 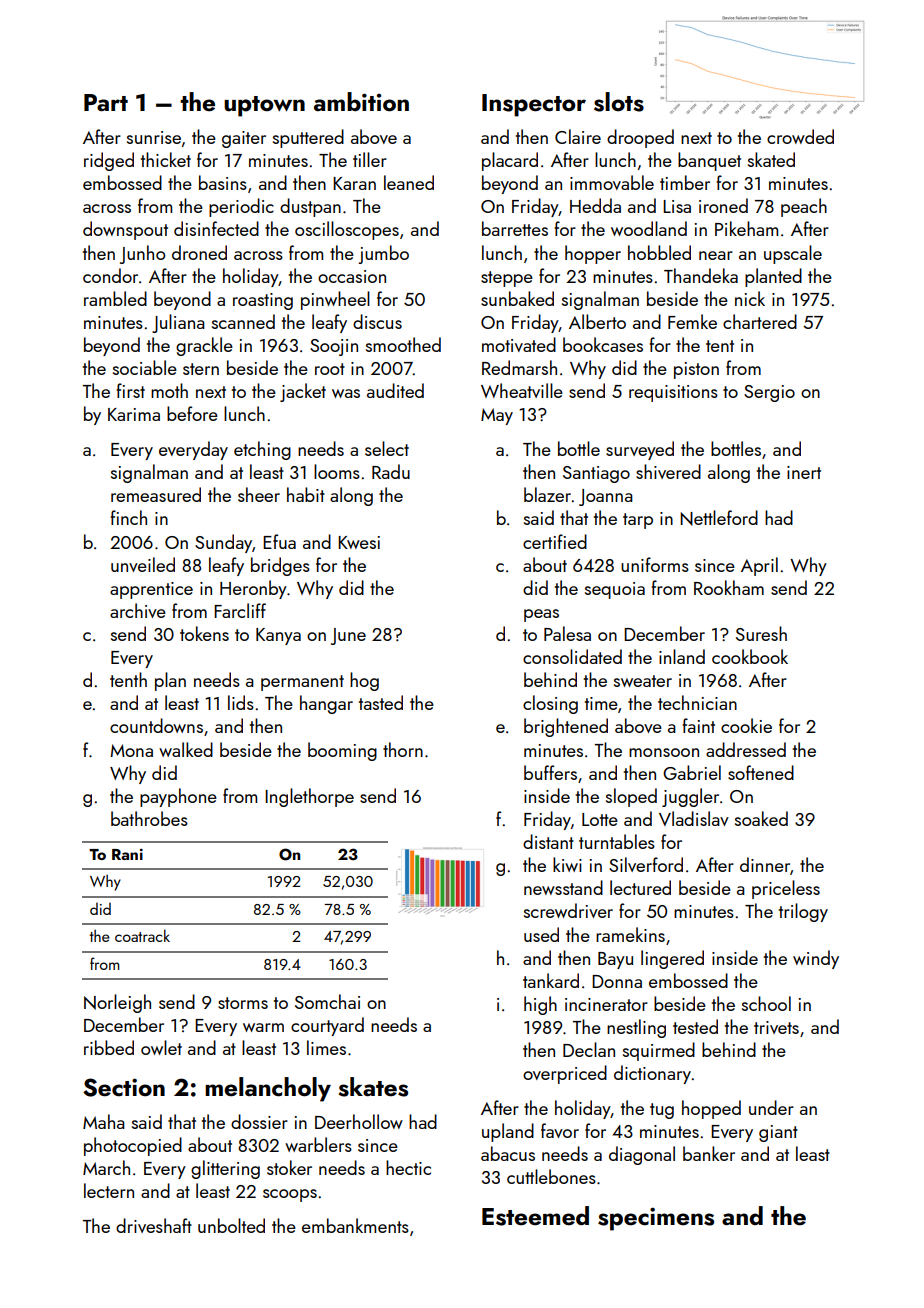 What do you see at coordinates (750, 298) in the screenshot?
I see `nick` at bounding box center [750, 298].
